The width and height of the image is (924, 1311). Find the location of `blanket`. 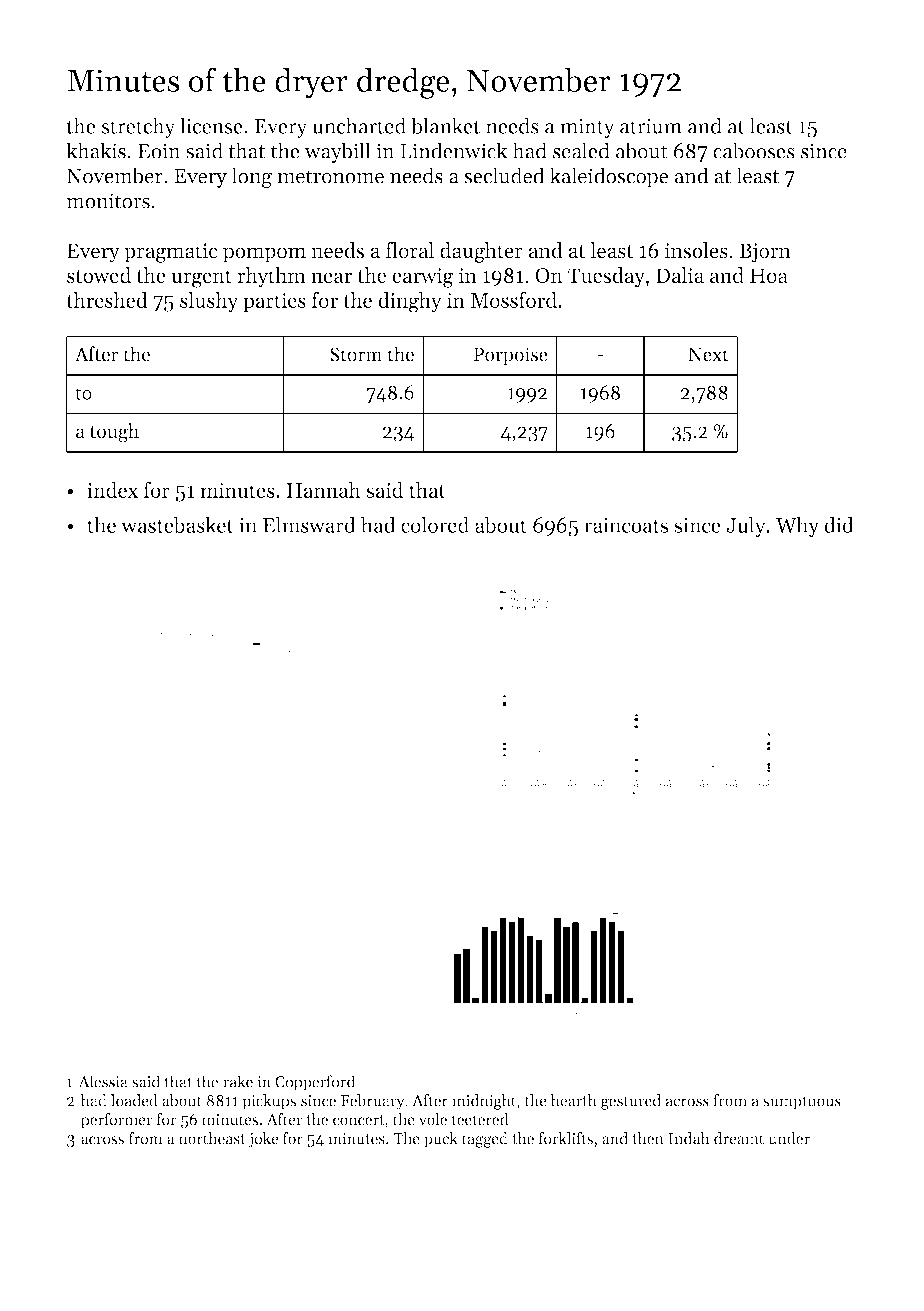

blanket is located at coordinates (445, 125).
